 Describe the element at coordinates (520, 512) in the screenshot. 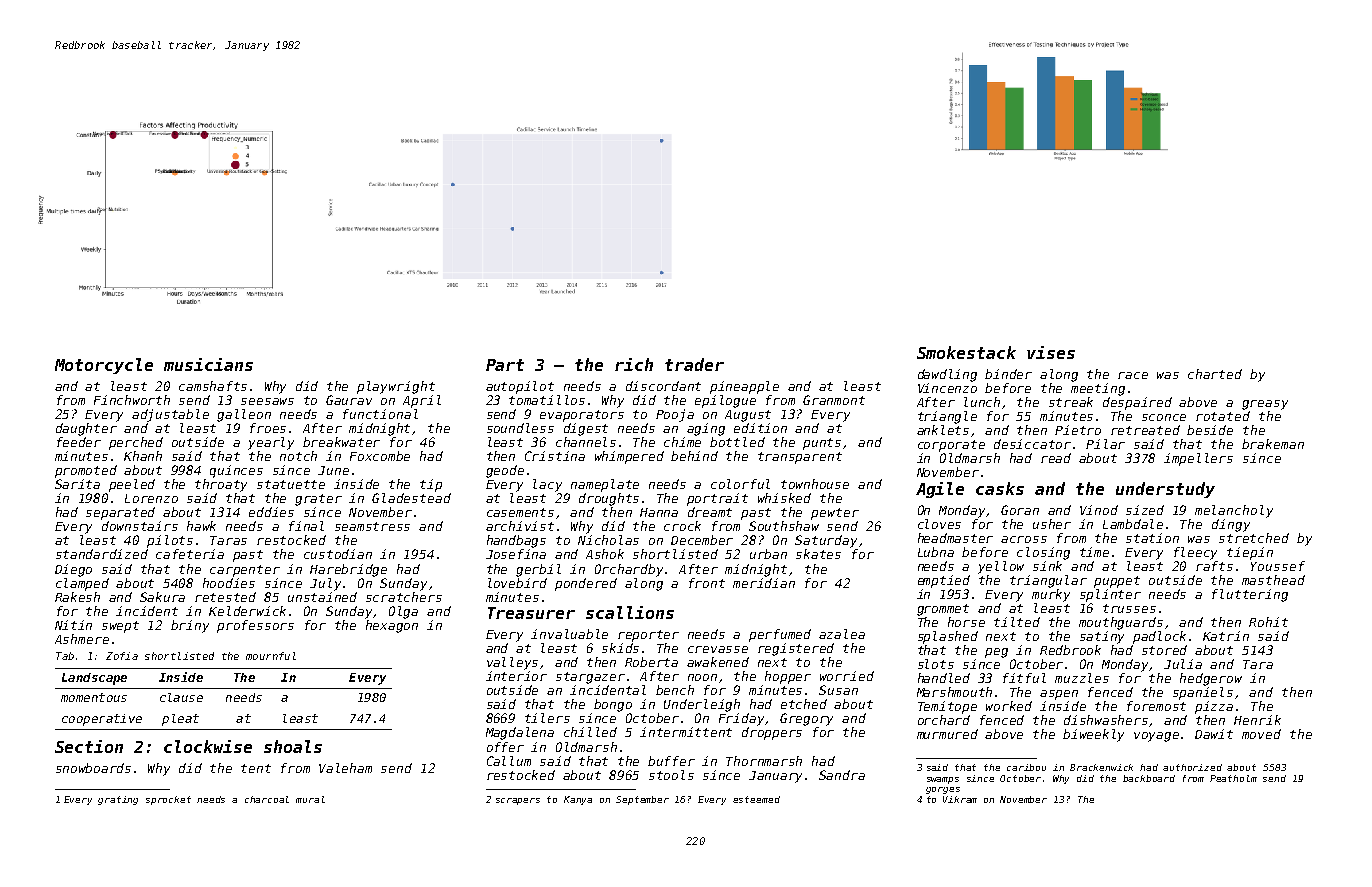

I see `casements` at that location.
